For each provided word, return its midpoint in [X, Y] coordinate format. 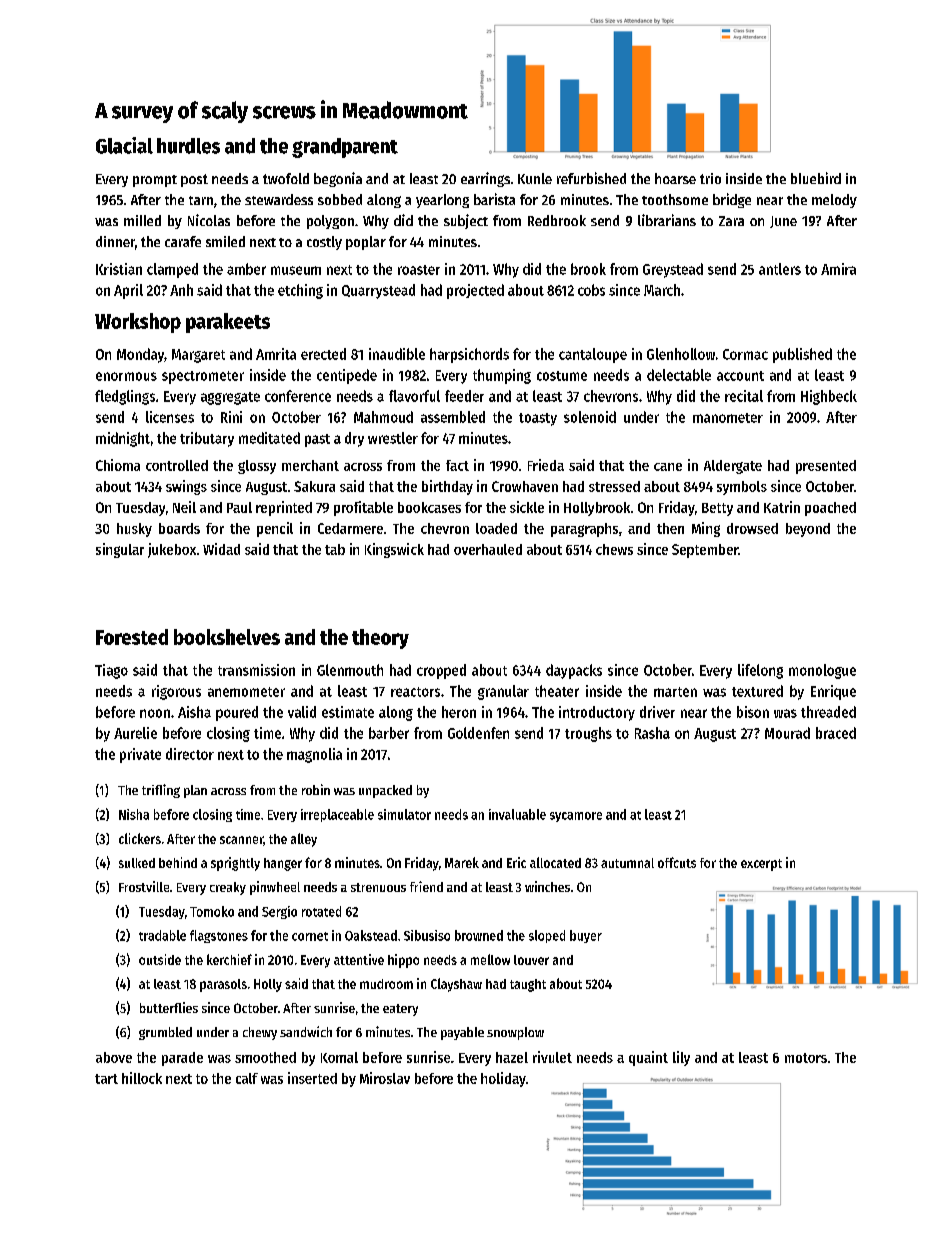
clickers [140, 838]
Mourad [787, 733]
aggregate [230, 398]
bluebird [816, 178]
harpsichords [469, 355]
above [114, 1057]
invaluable [517, 814]
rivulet [552, 1057]
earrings [485, 179]
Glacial [124, 145]
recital [744, 396]
